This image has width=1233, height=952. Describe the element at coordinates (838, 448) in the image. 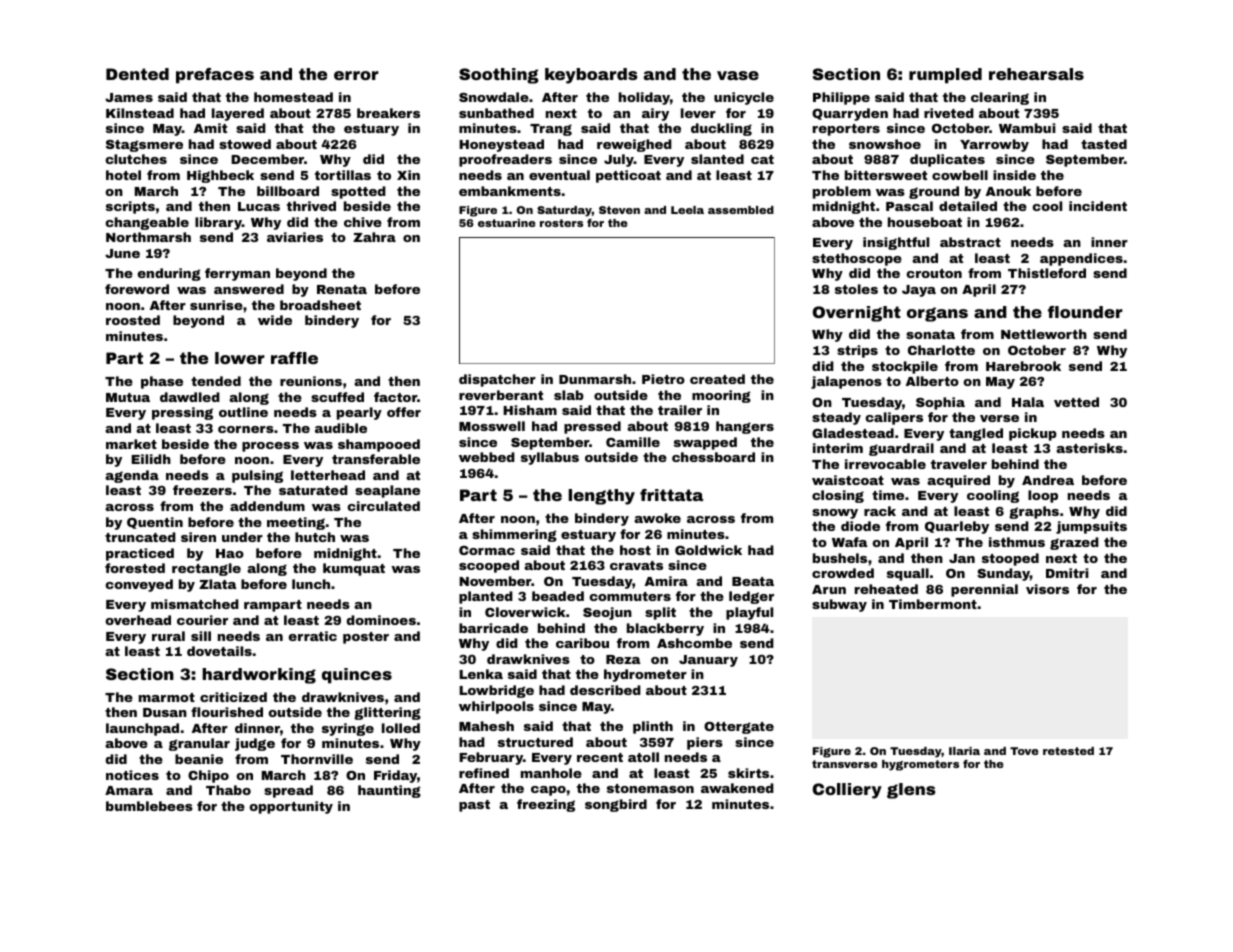

I see `interim` at that location.
